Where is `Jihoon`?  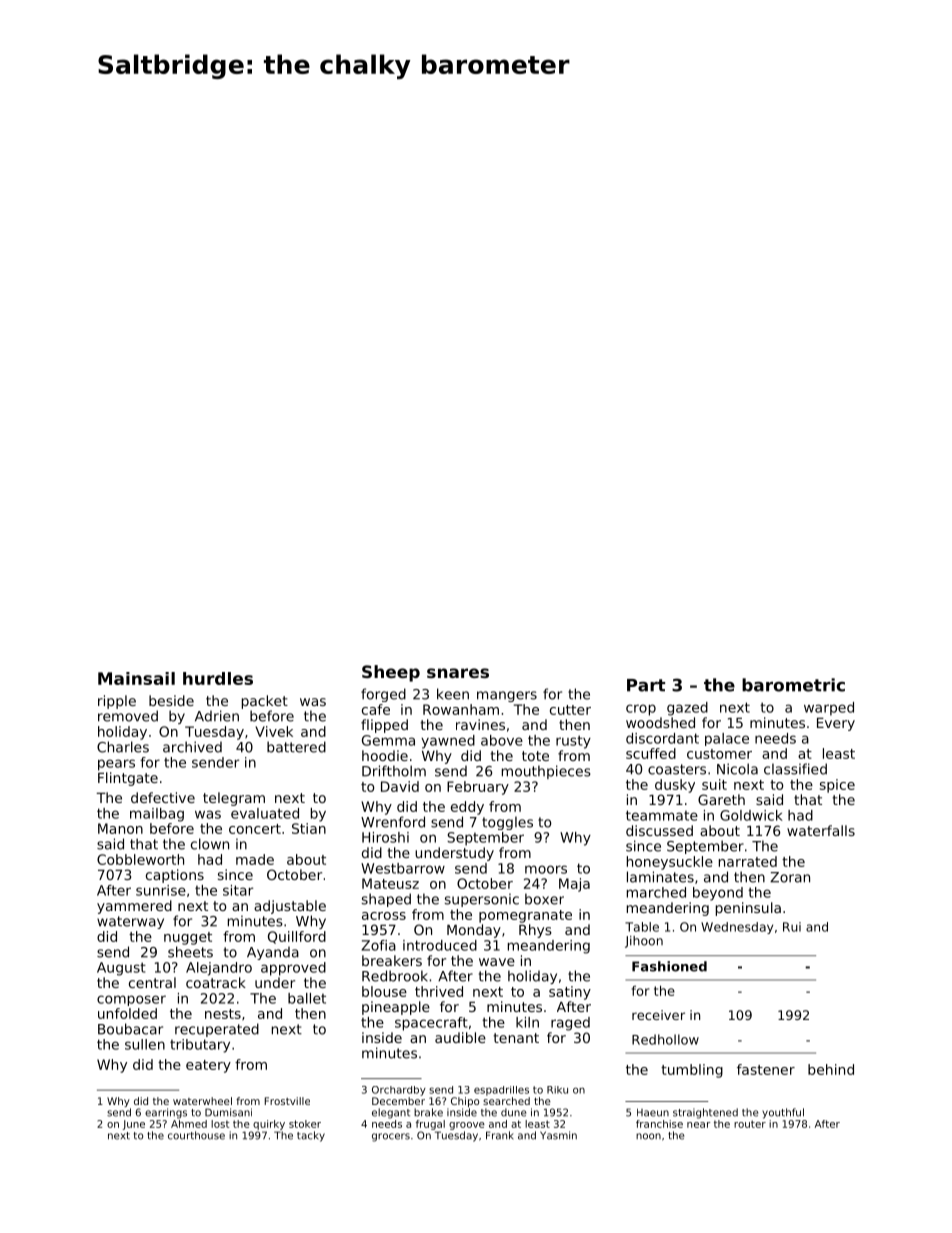 Jihoon is located at coordinates (644, 942).
